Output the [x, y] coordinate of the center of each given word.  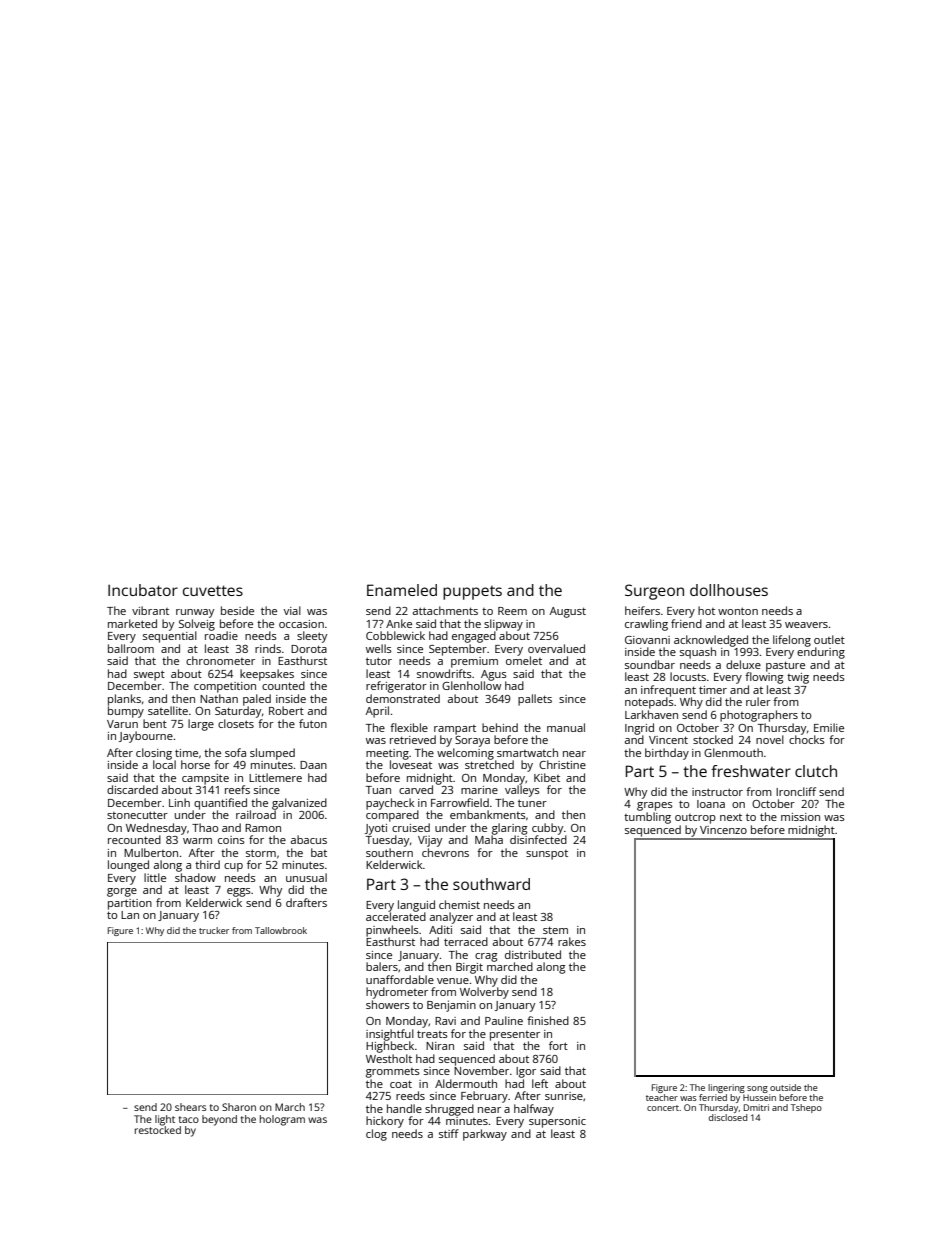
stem [555, 930]
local [164, 764]
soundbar [650, 664]
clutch [816, 771]
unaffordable [400, 979]
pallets [535, 700]
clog [376, 1135]
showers [388, 1004]
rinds [268, 648]
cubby [547, 829]
